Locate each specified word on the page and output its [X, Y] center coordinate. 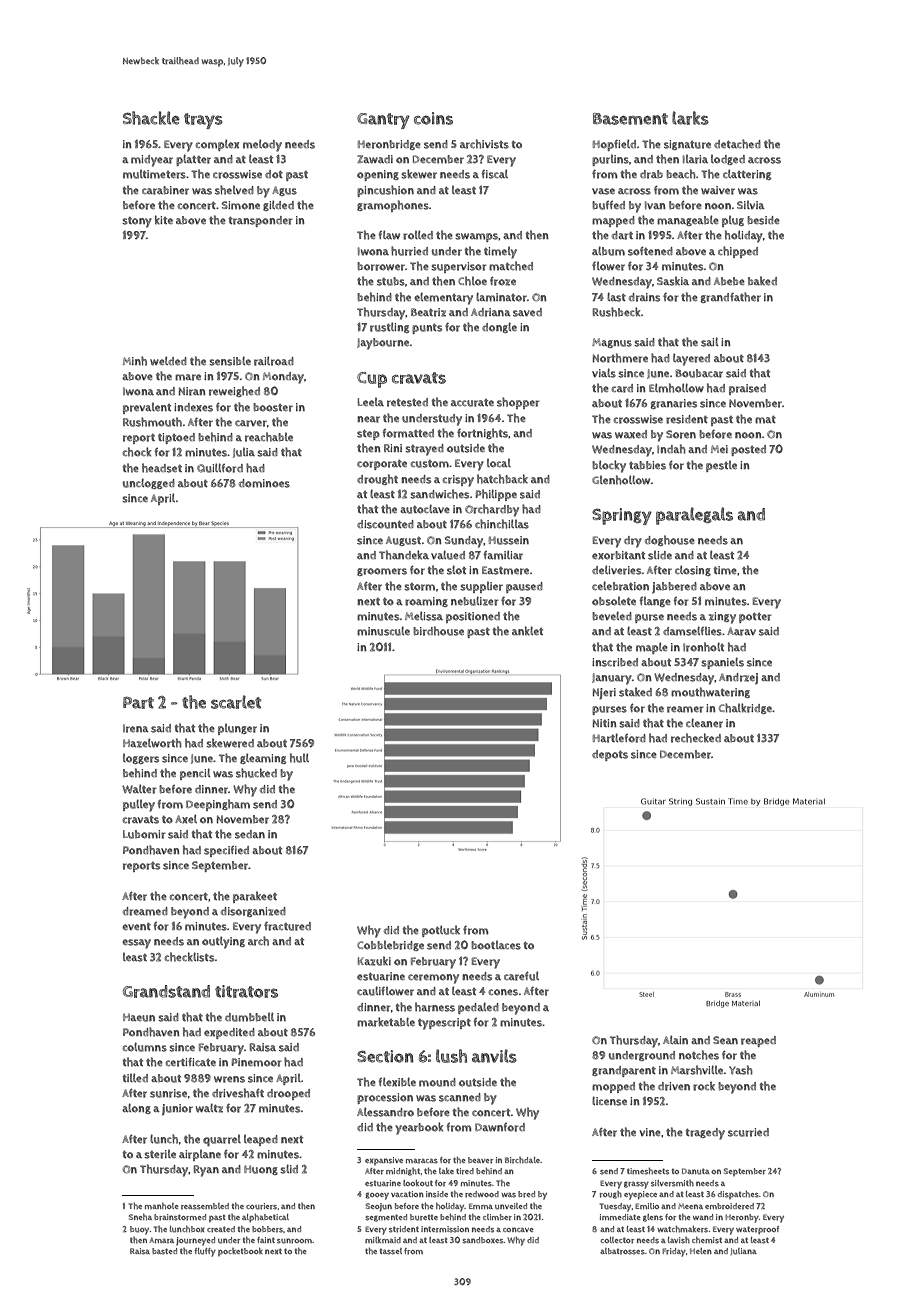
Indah [671, 449]
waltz [209, 1108]
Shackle [151, 118]
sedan [250, 834]
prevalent [147, 408]
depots [610, 755]
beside [763, 220]
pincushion [385, 191]
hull [299, 758]
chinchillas [502, 524]
